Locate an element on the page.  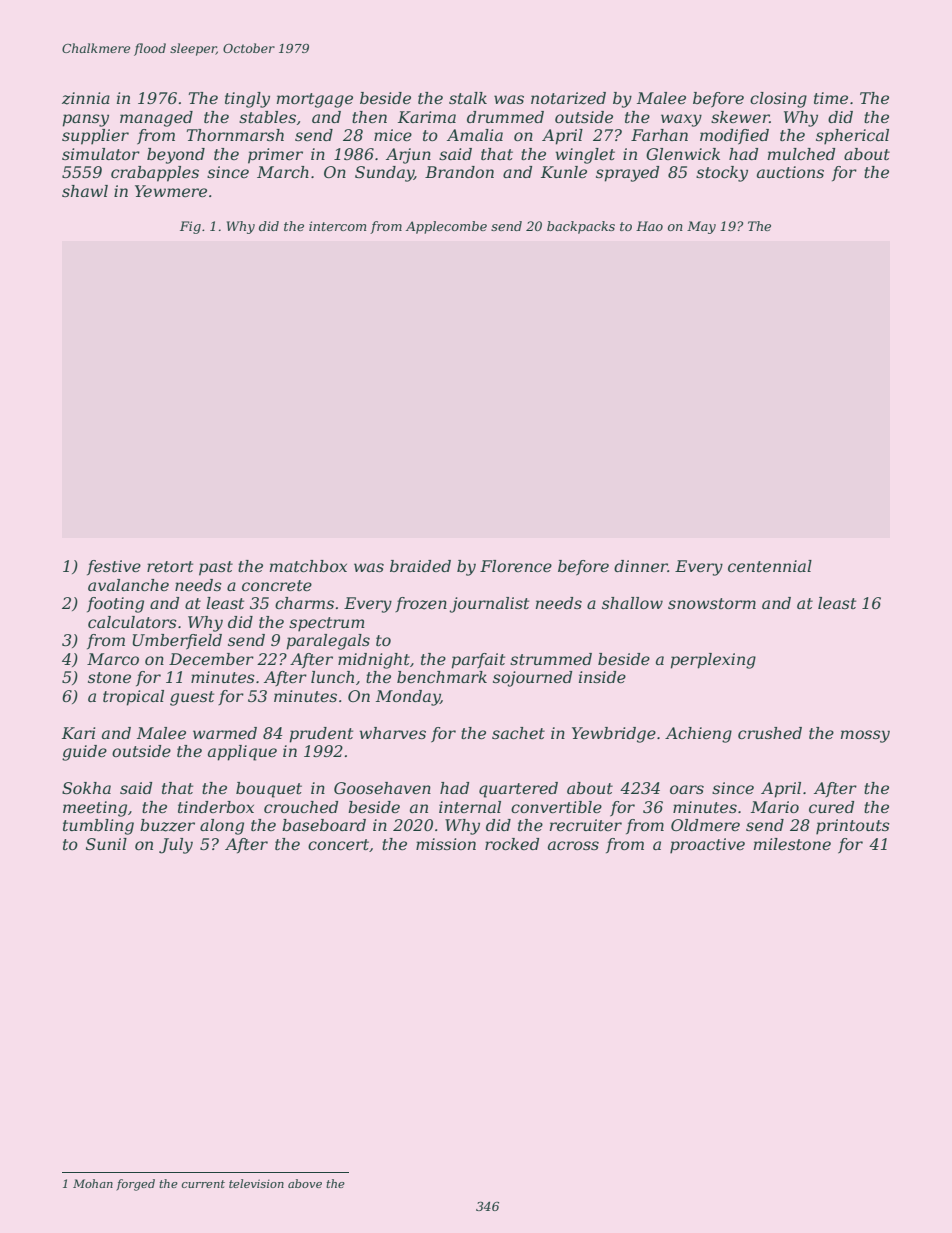
drummed is located at coordinates (505, 117).
